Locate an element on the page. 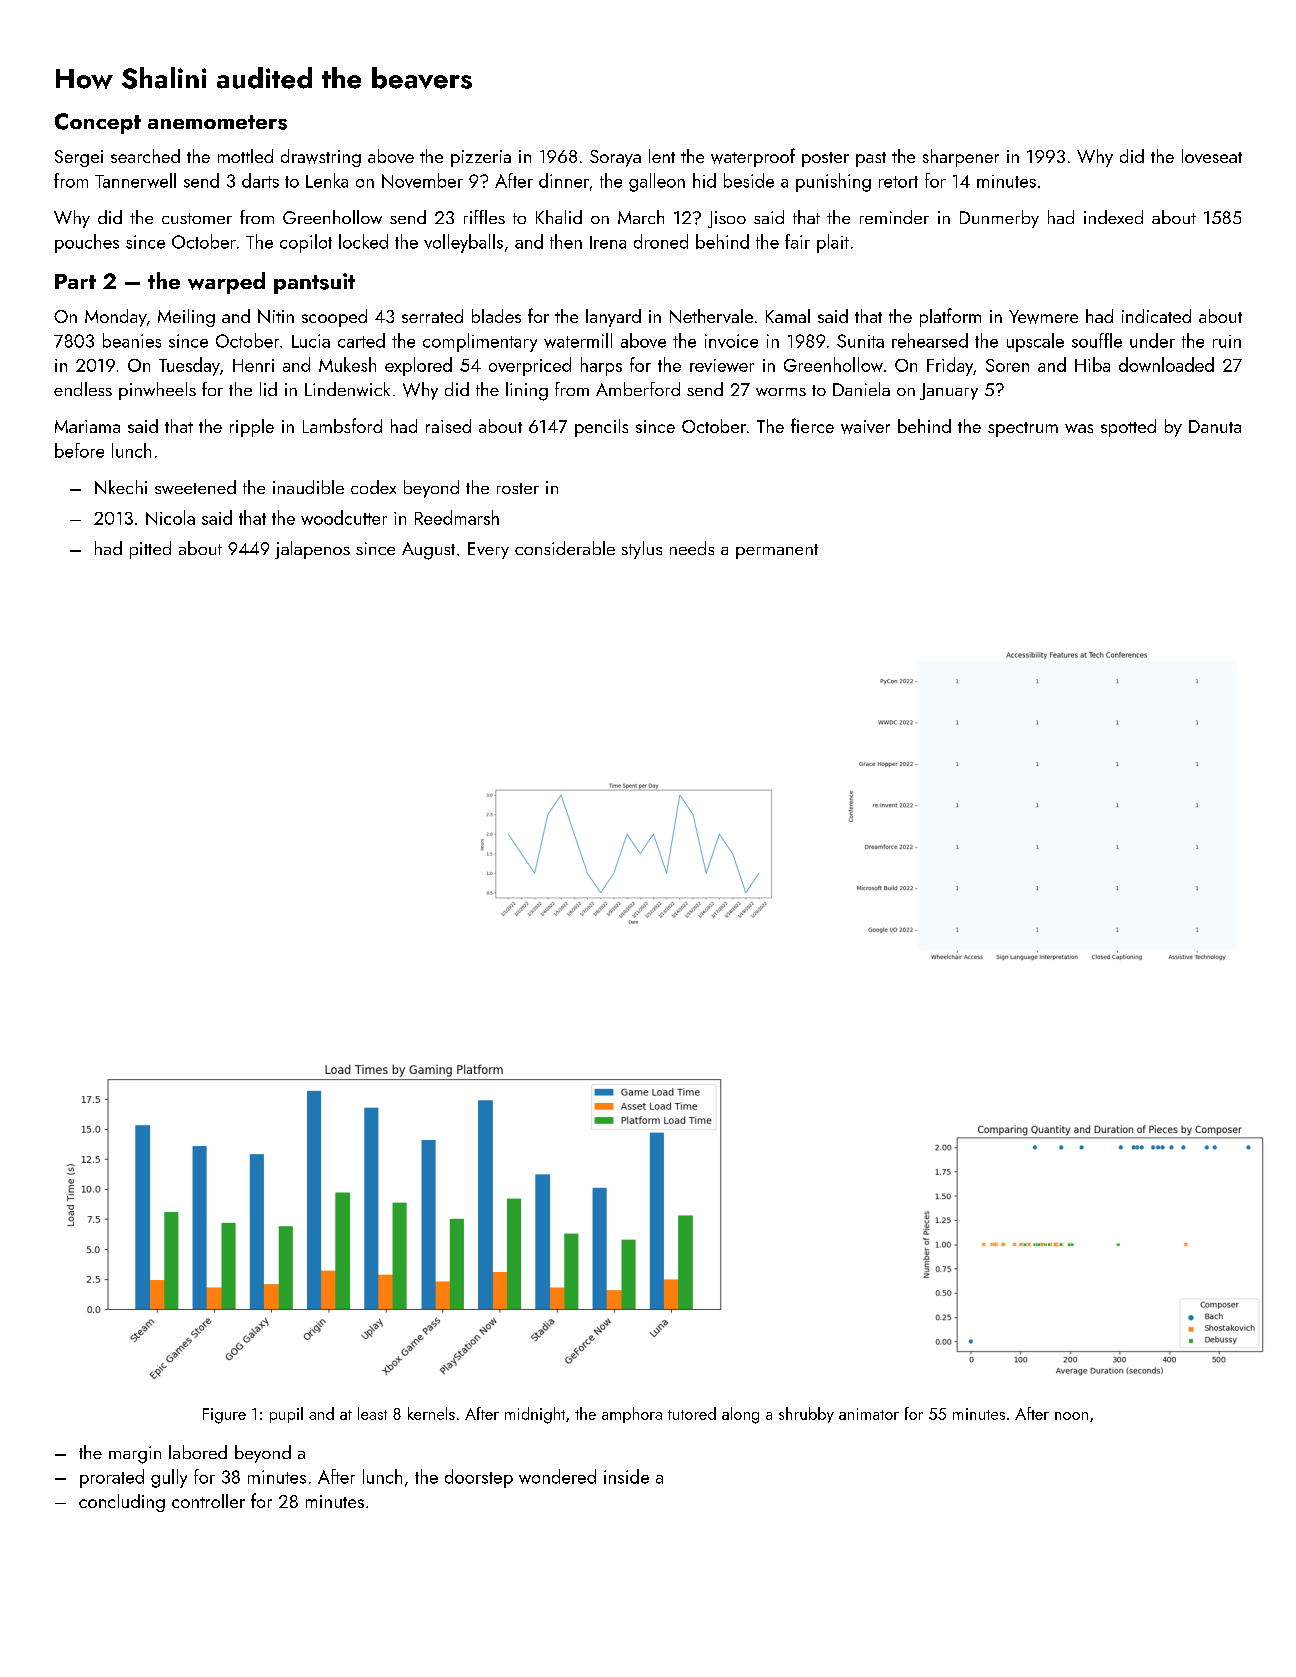  pupil is located at coordinates (286, 1415).
